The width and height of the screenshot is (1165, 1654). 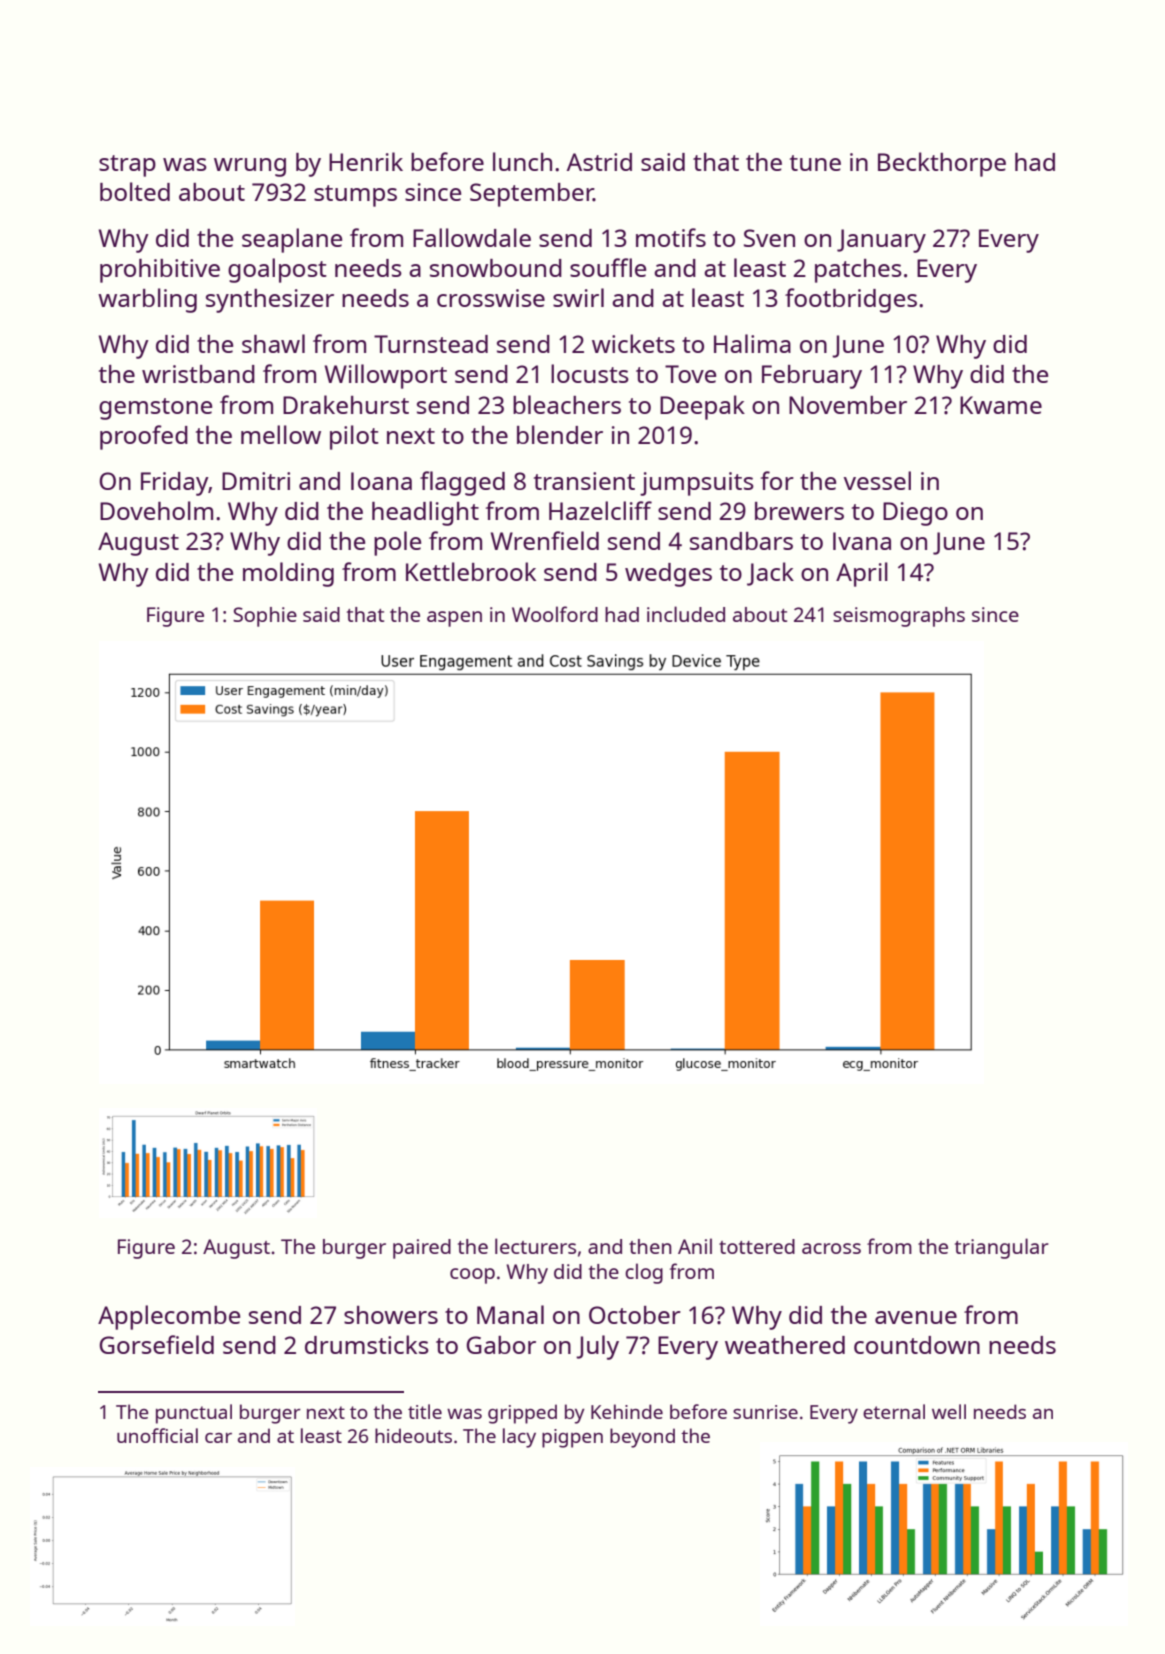 What do you see at coordinates (915, 514) in the screenshot?
I see `Diego` at bounding box center [915, 514].
